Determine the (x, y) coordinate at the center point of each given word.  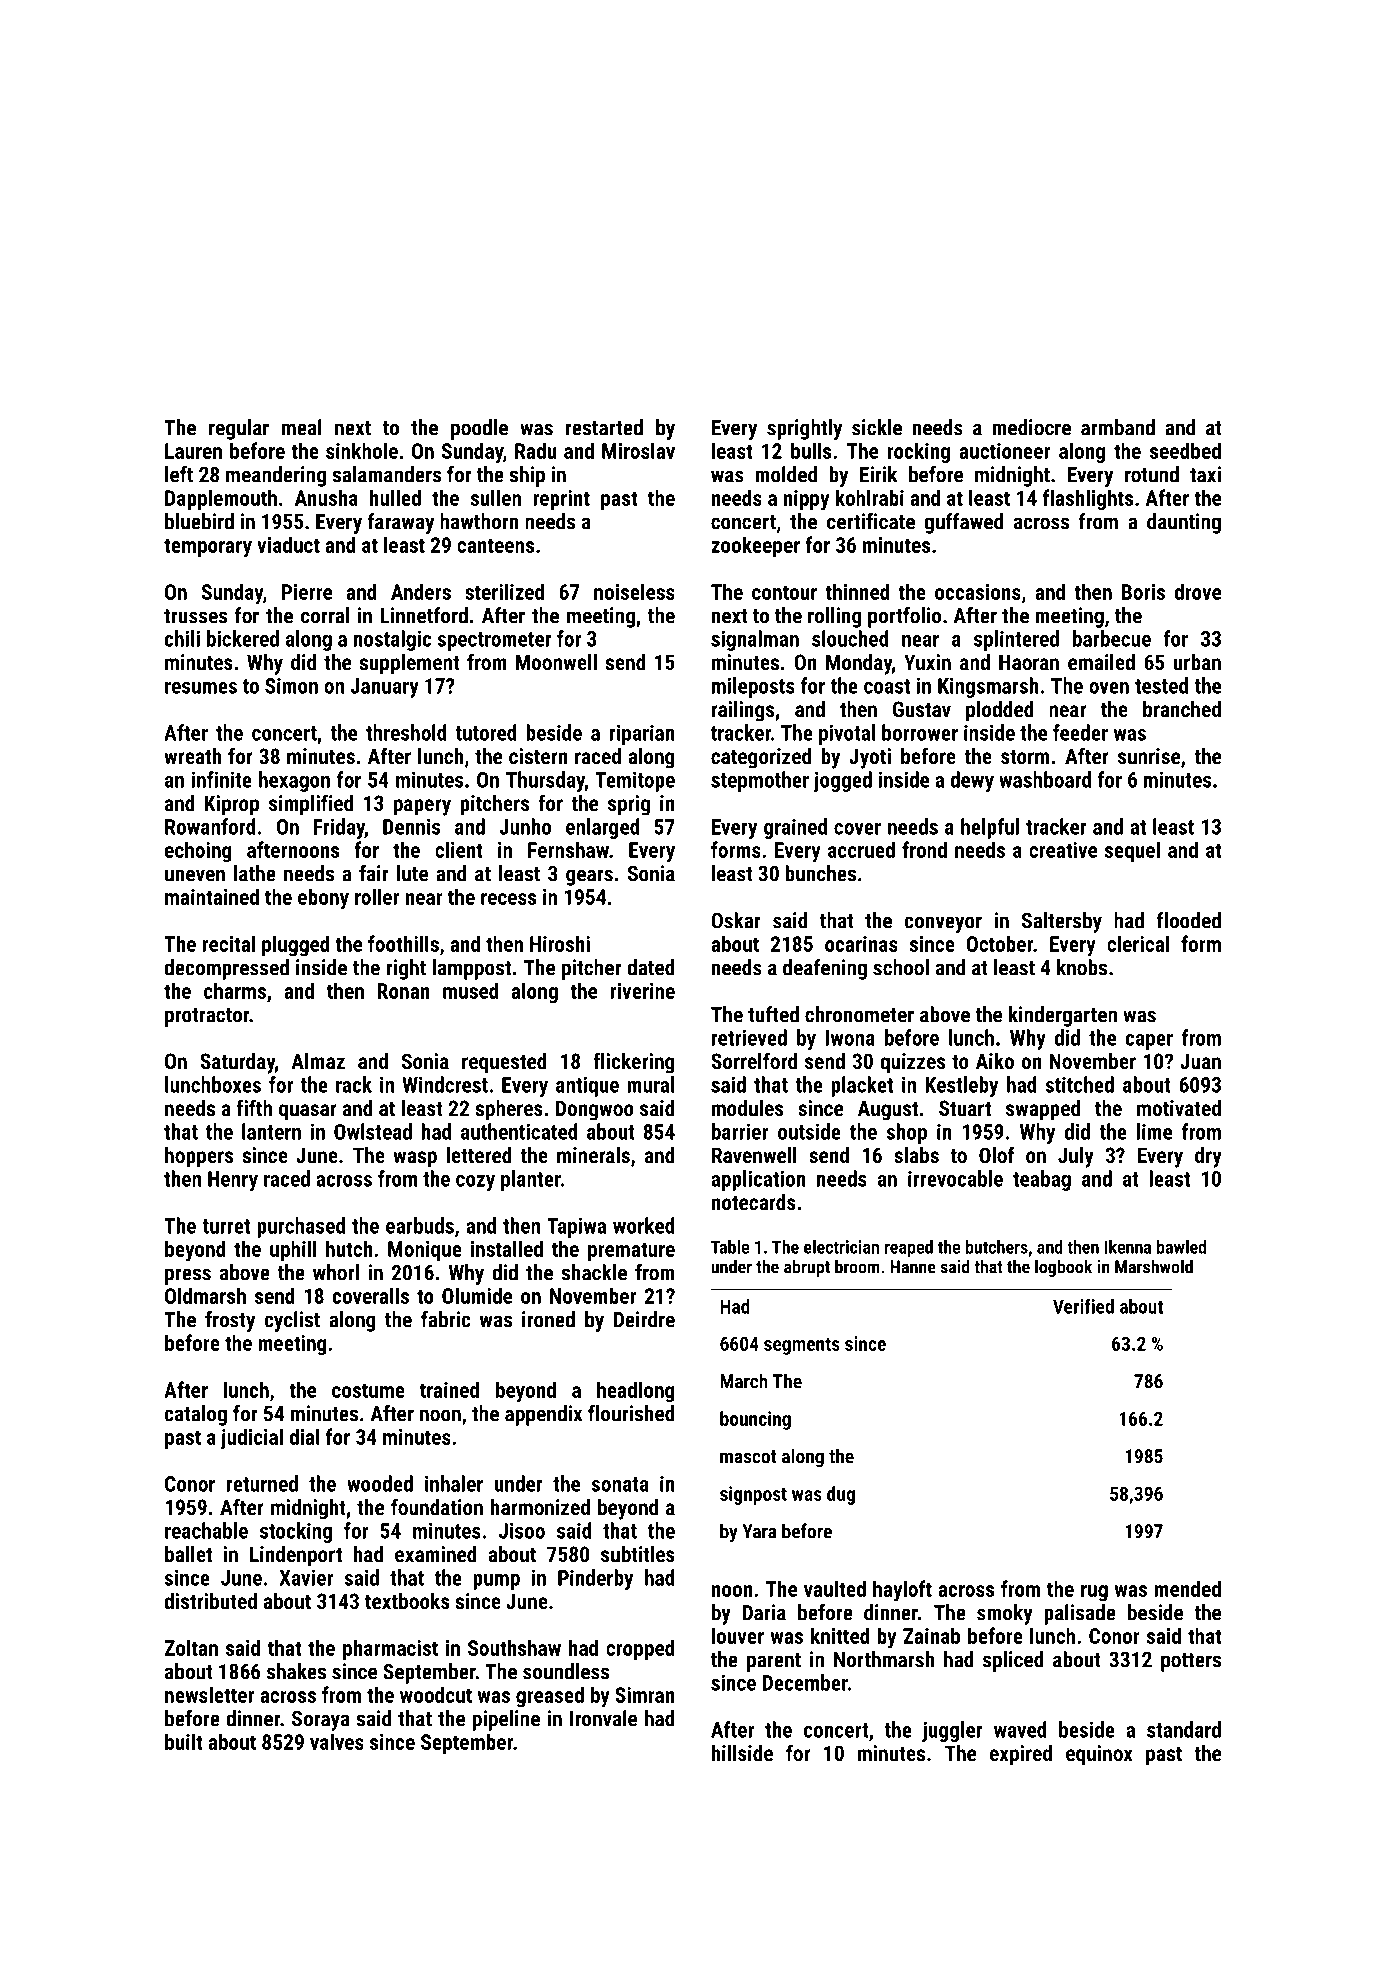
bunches (820, 873)
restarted (604, 427)
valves (337, 1741)
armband (1118, 427)
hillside (742, 1753)
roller (377, 896)
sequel (1132, 851)
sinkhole (362, 450)
